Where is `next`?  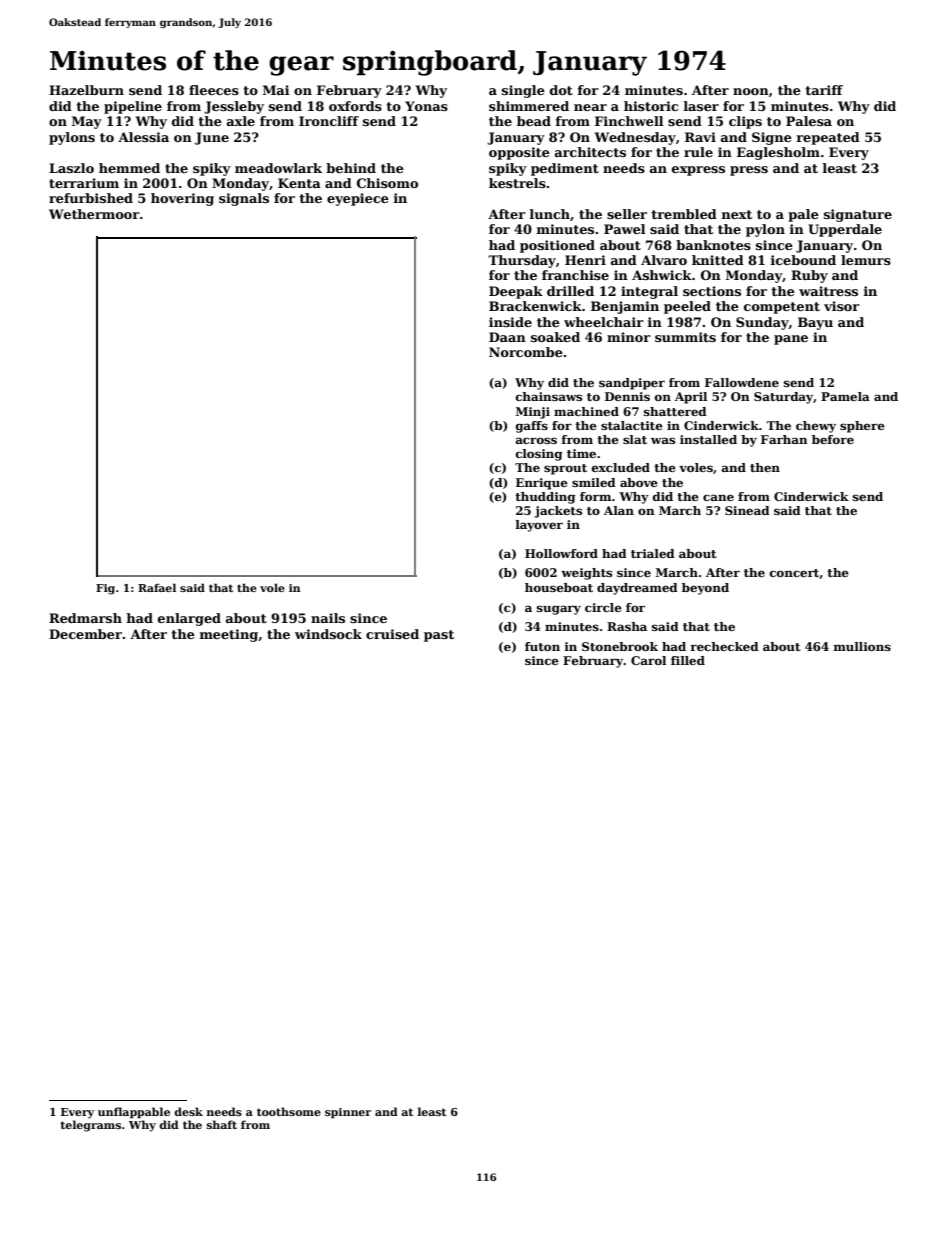 next is located at coordinates (737, 214).
